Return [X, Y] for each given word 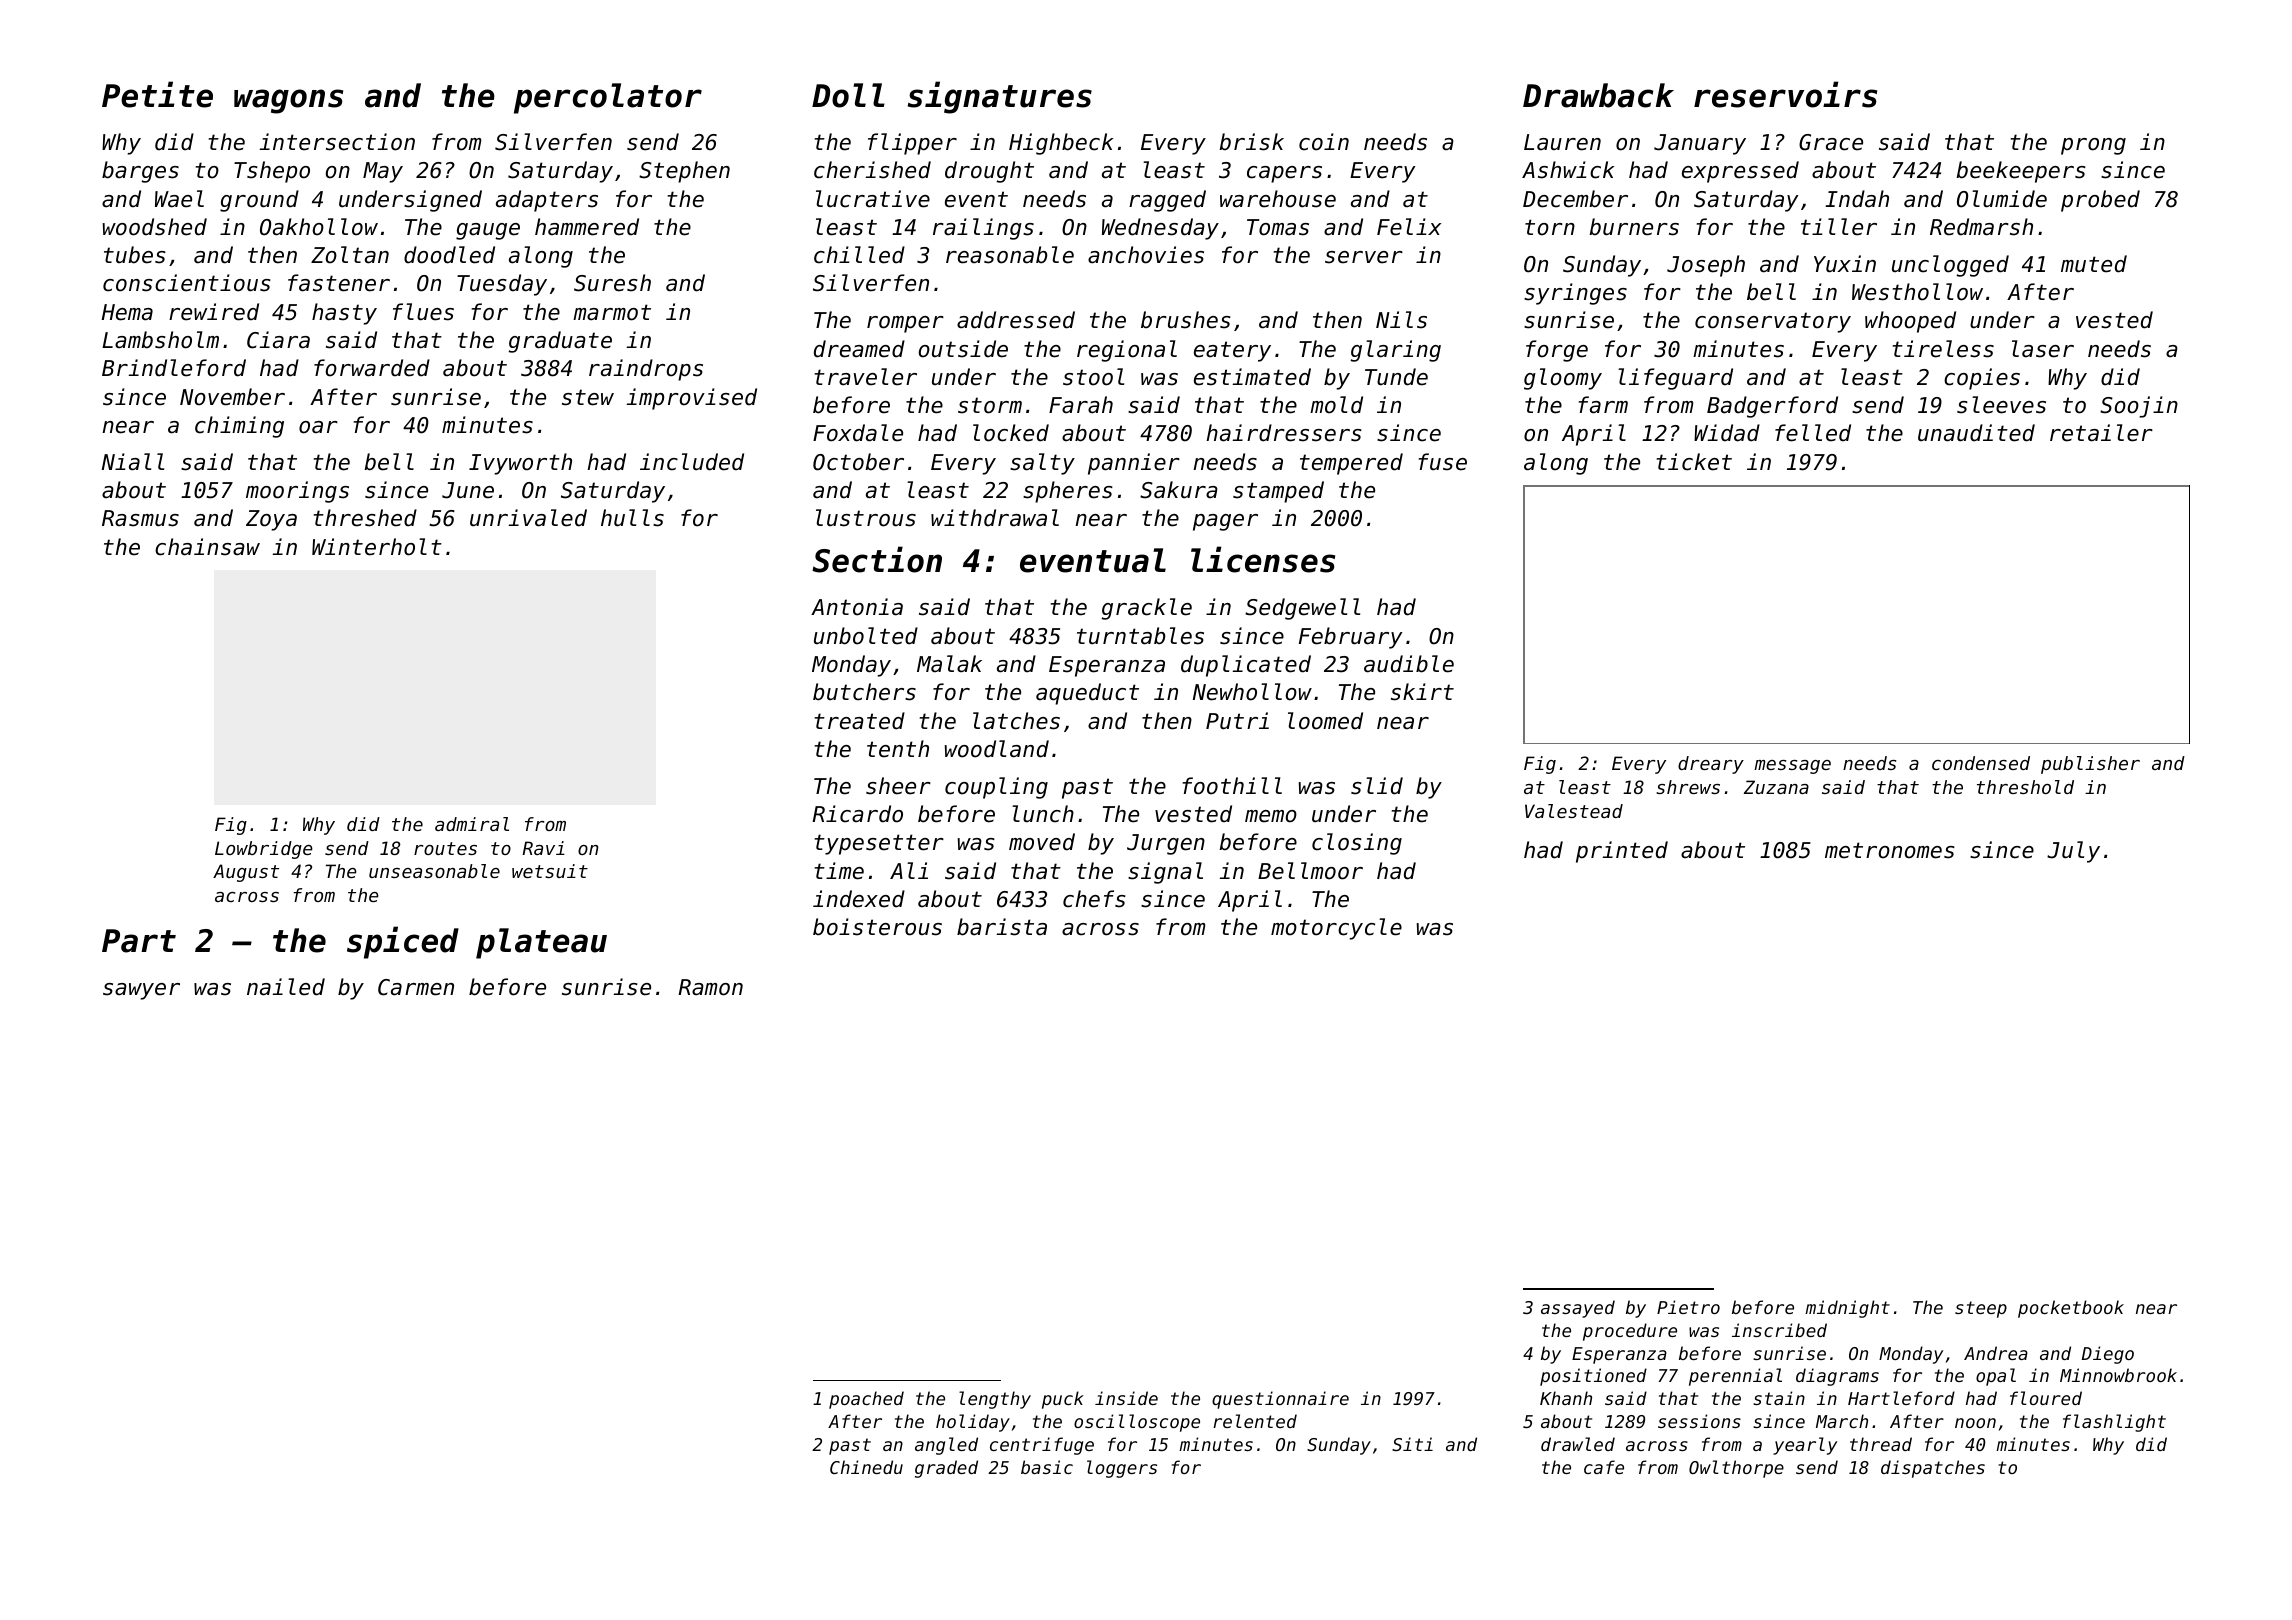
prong [2093, 146]
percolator [608, 98]
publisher [2090, 765]
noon [1975, 1423]
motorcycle [1336, 929]
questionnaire [1280, 1400]
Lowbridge [264, 850]
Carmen [416, 987]
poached [866, 1400]
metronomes [1890, 850]
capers [1284, 174]
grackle [1147, 609]
